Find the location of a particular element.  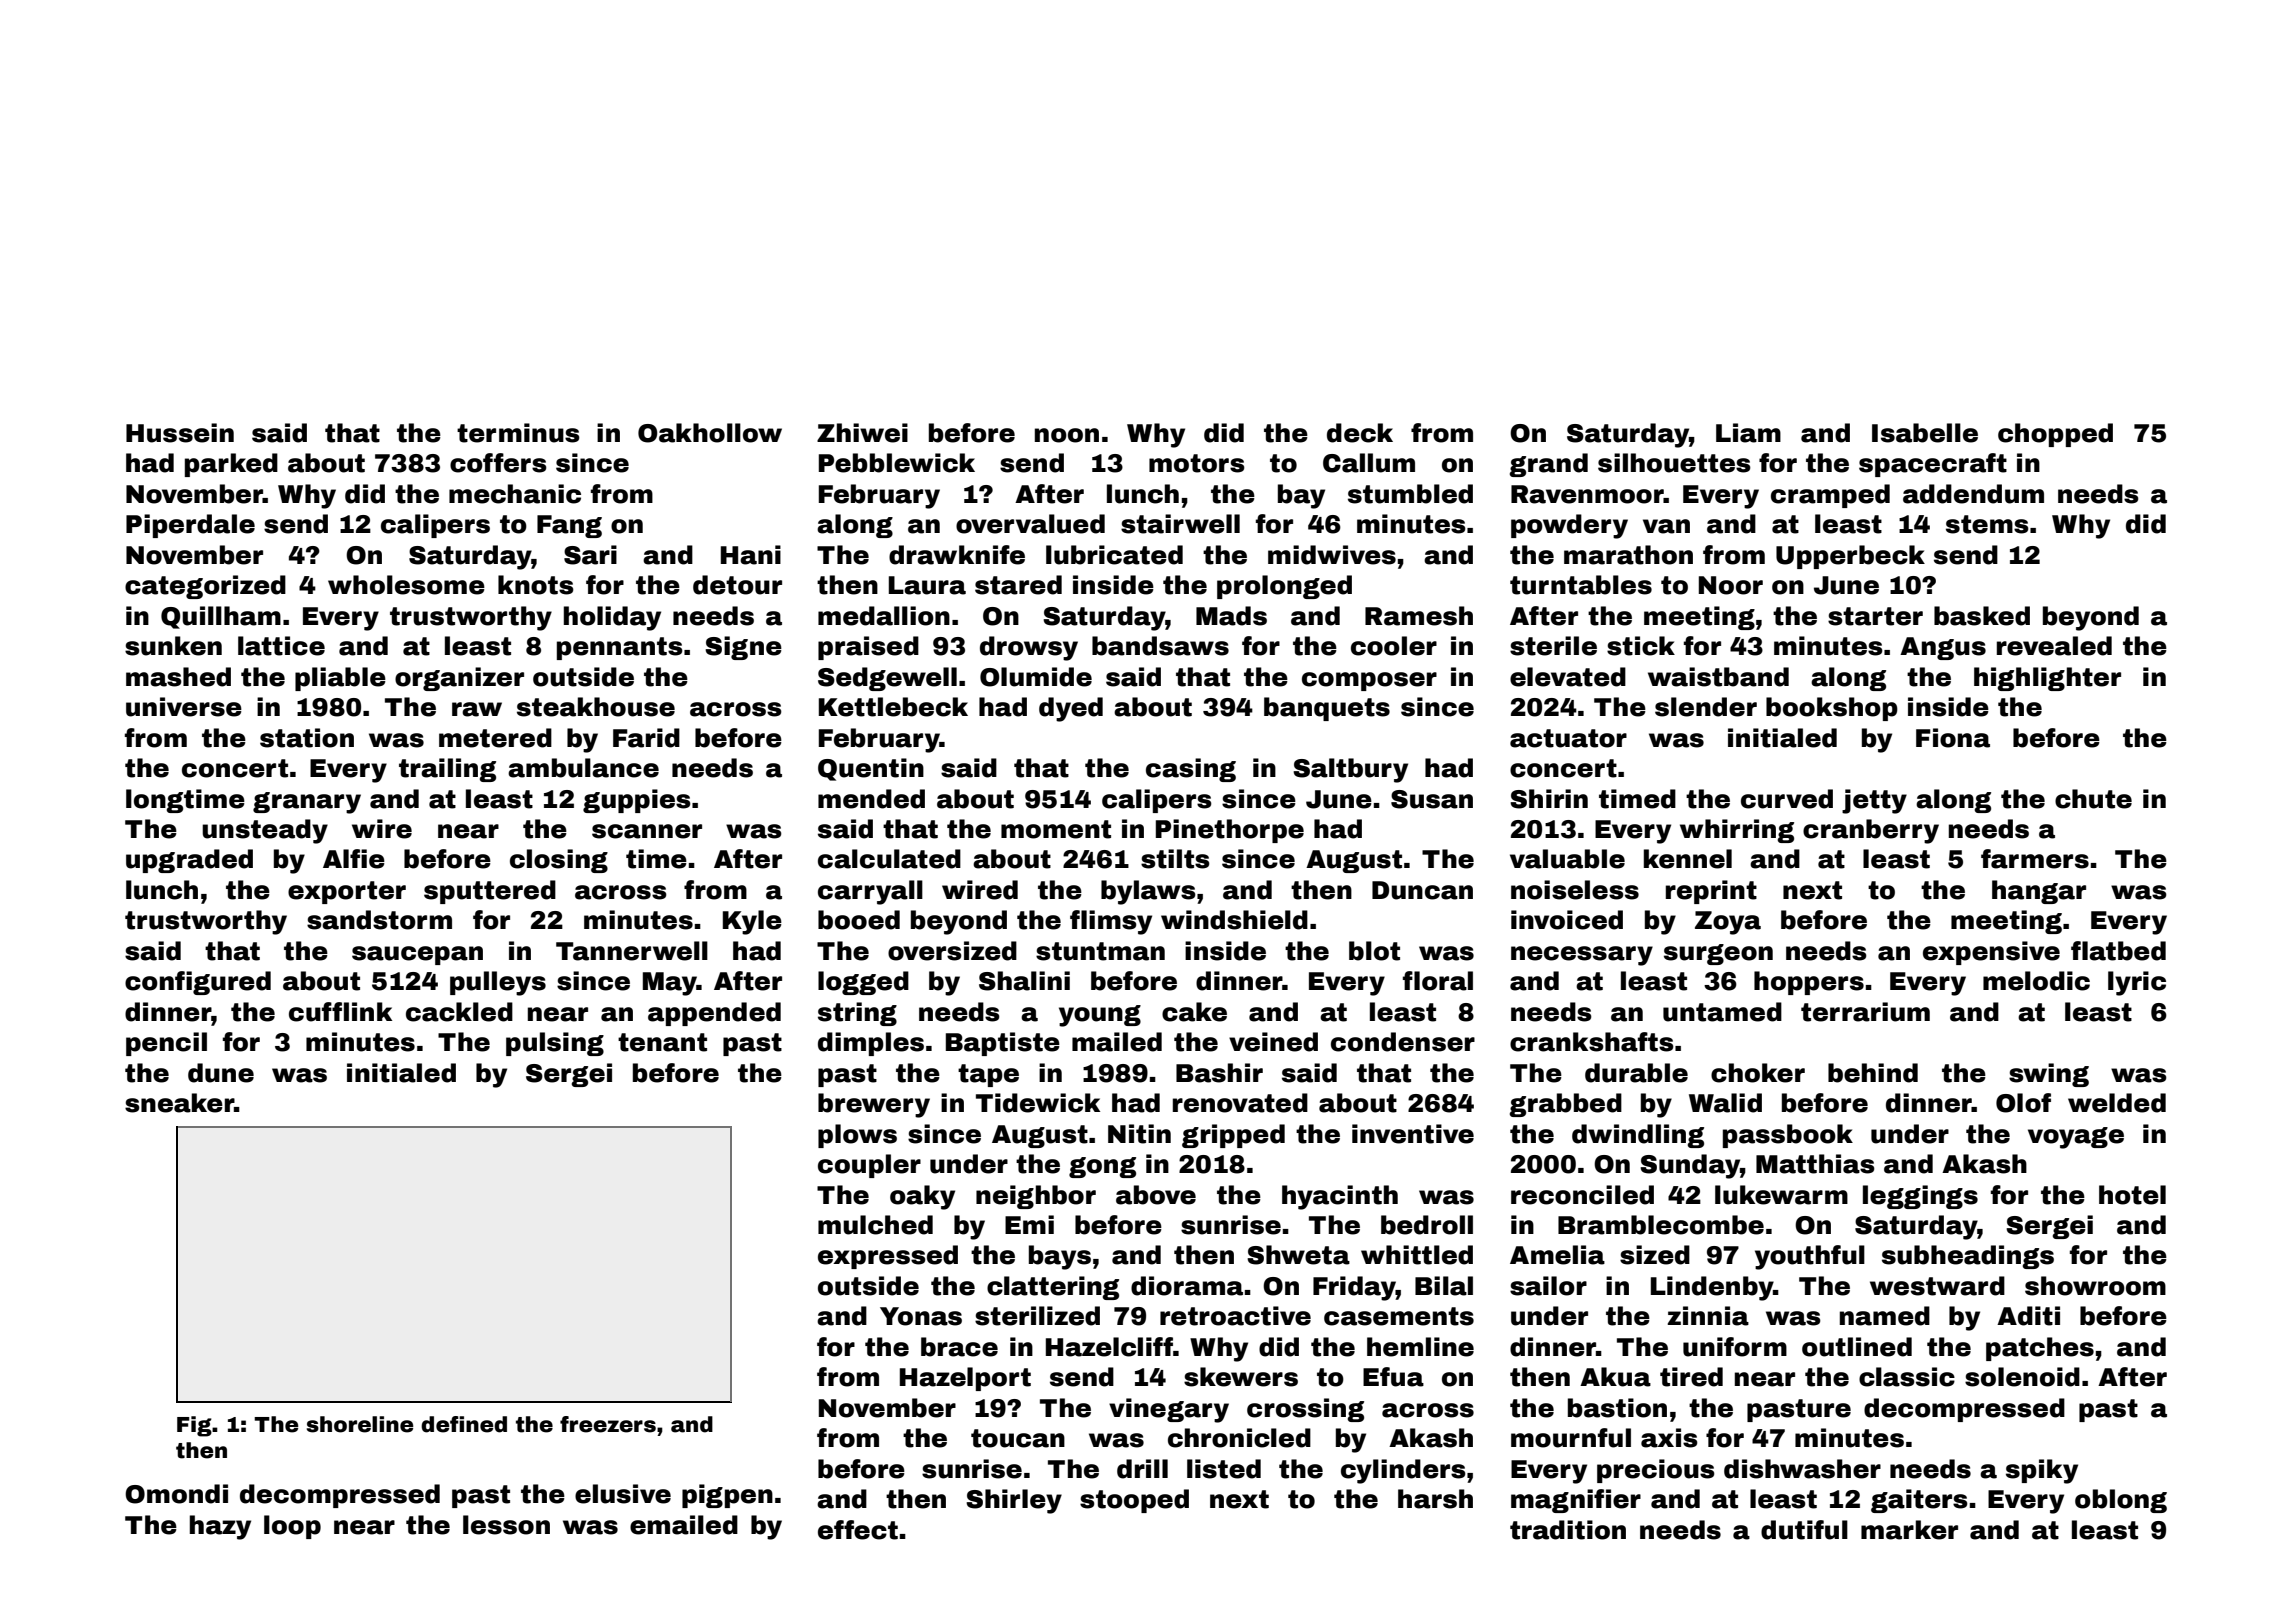

Emi is located at coordinates (1029, 1224).
